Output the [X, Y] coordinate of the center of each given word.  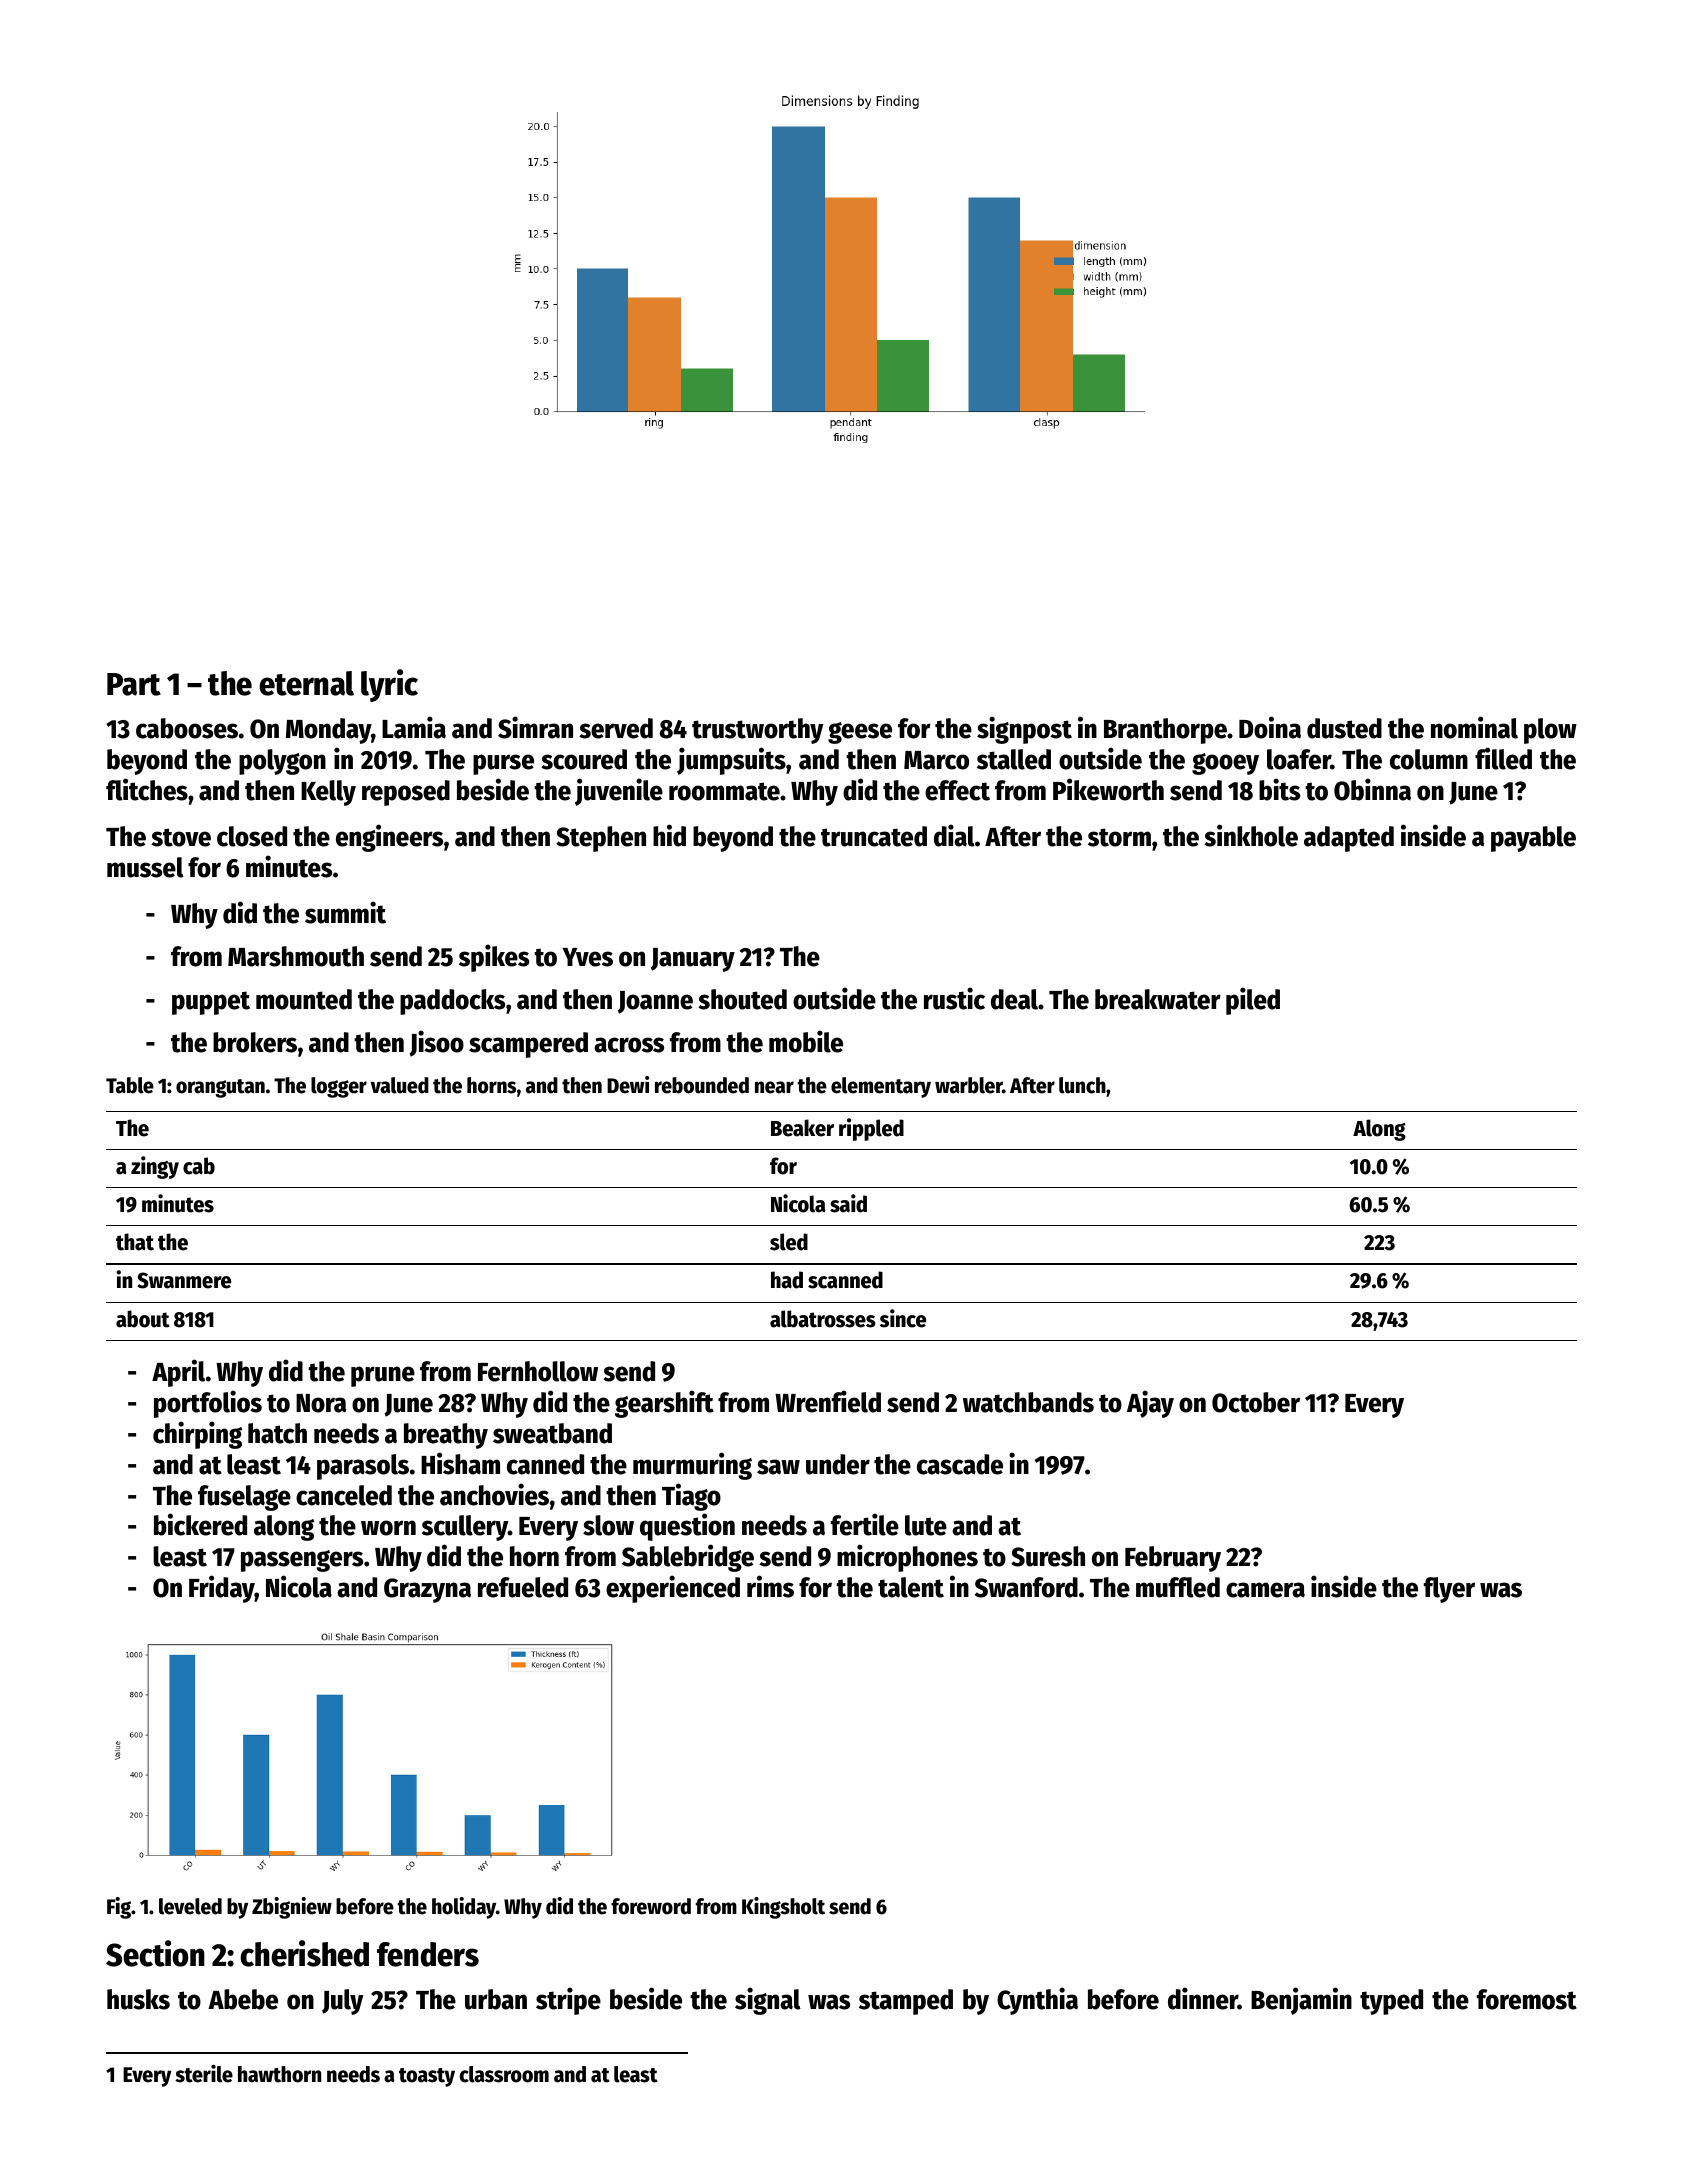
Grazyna [427, 1590]
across [629, 1045]
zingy [155, 1167]
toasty [427, 2077]
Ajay [1150, 1404]
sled [789, 1242]
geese [860, 733]
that [135, 1242]
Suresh [1048, 1556]
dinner [1203, 1998]
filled [1503, 758]
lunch [1082, 1085]
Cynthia [1037, 2001]
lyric [389, 685]
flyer [1449, 1590]
